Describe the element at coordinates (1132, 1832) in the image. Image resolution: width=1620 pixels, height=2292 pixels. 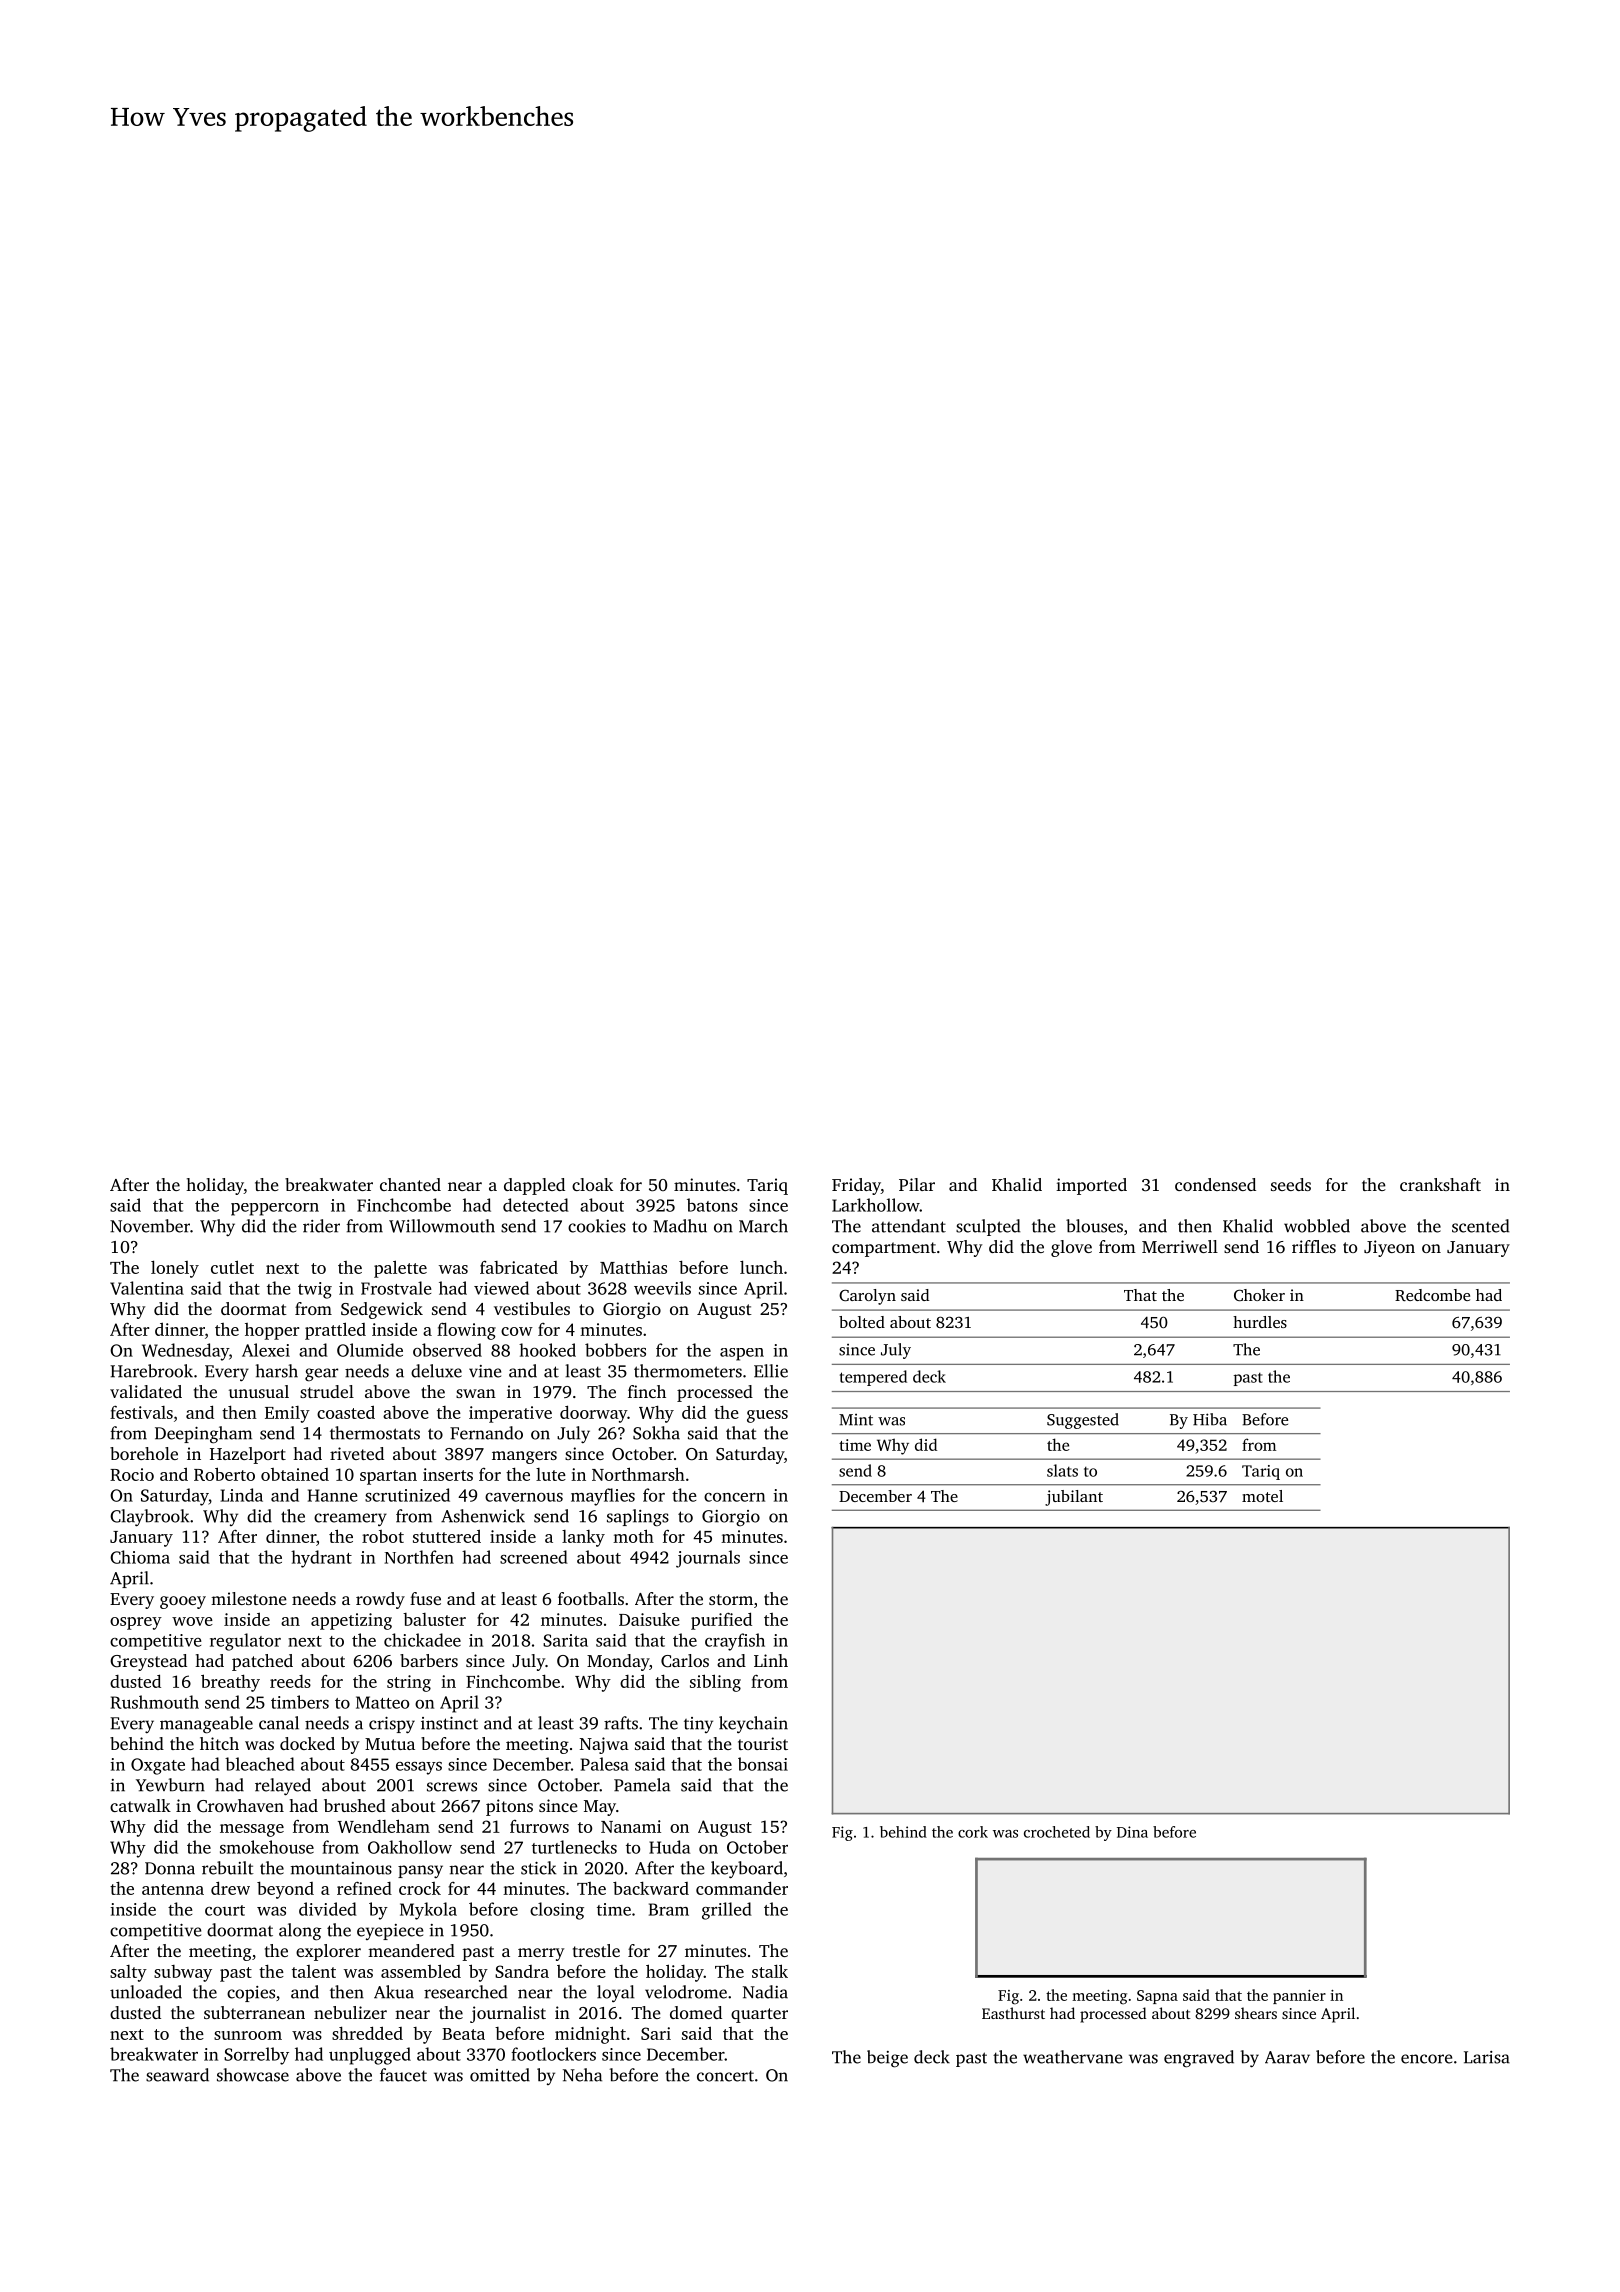
I see `Dina` at that location.
